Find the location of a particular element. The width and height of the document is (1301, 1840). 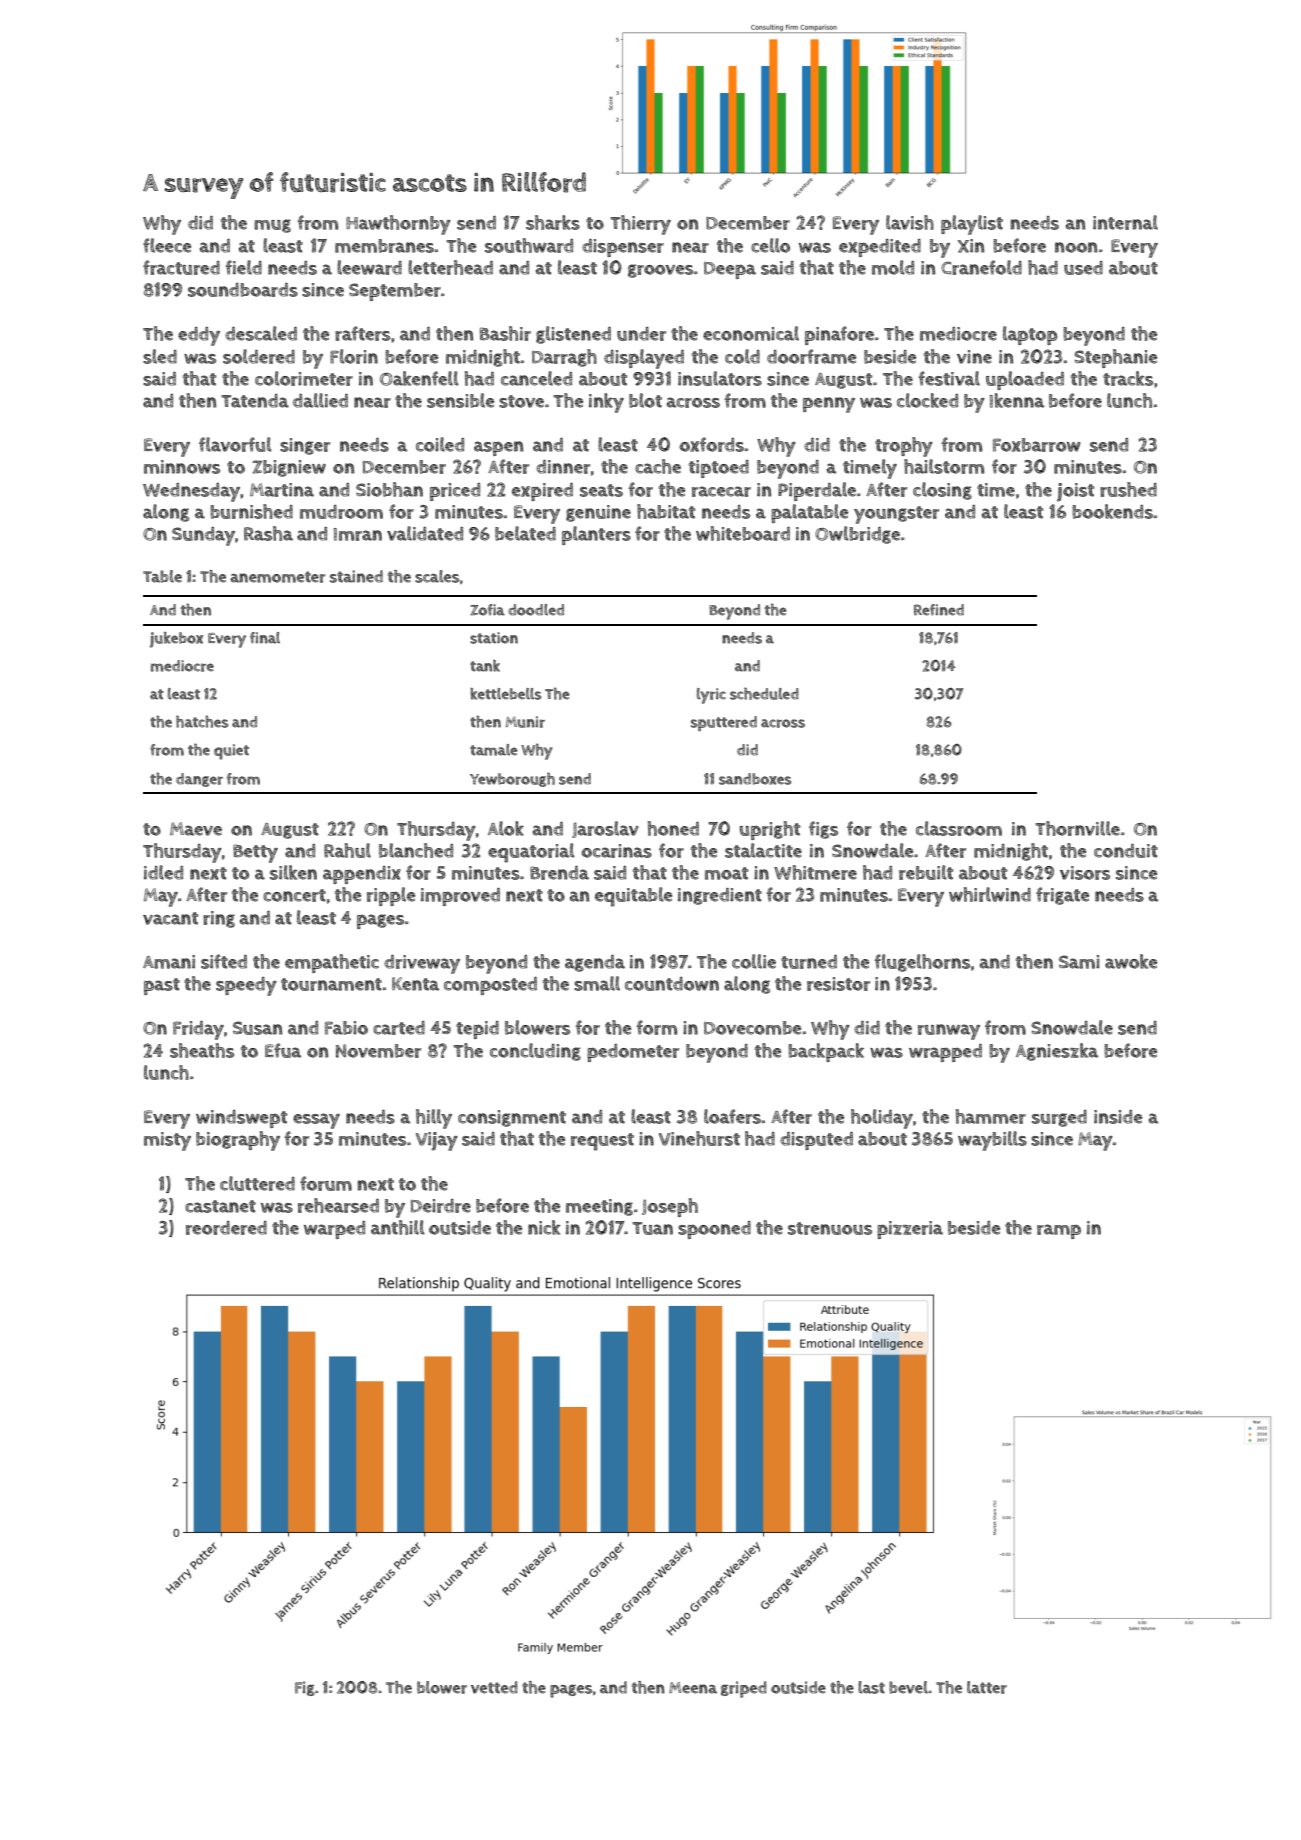

Refined is located at coordinates (939, 610).
